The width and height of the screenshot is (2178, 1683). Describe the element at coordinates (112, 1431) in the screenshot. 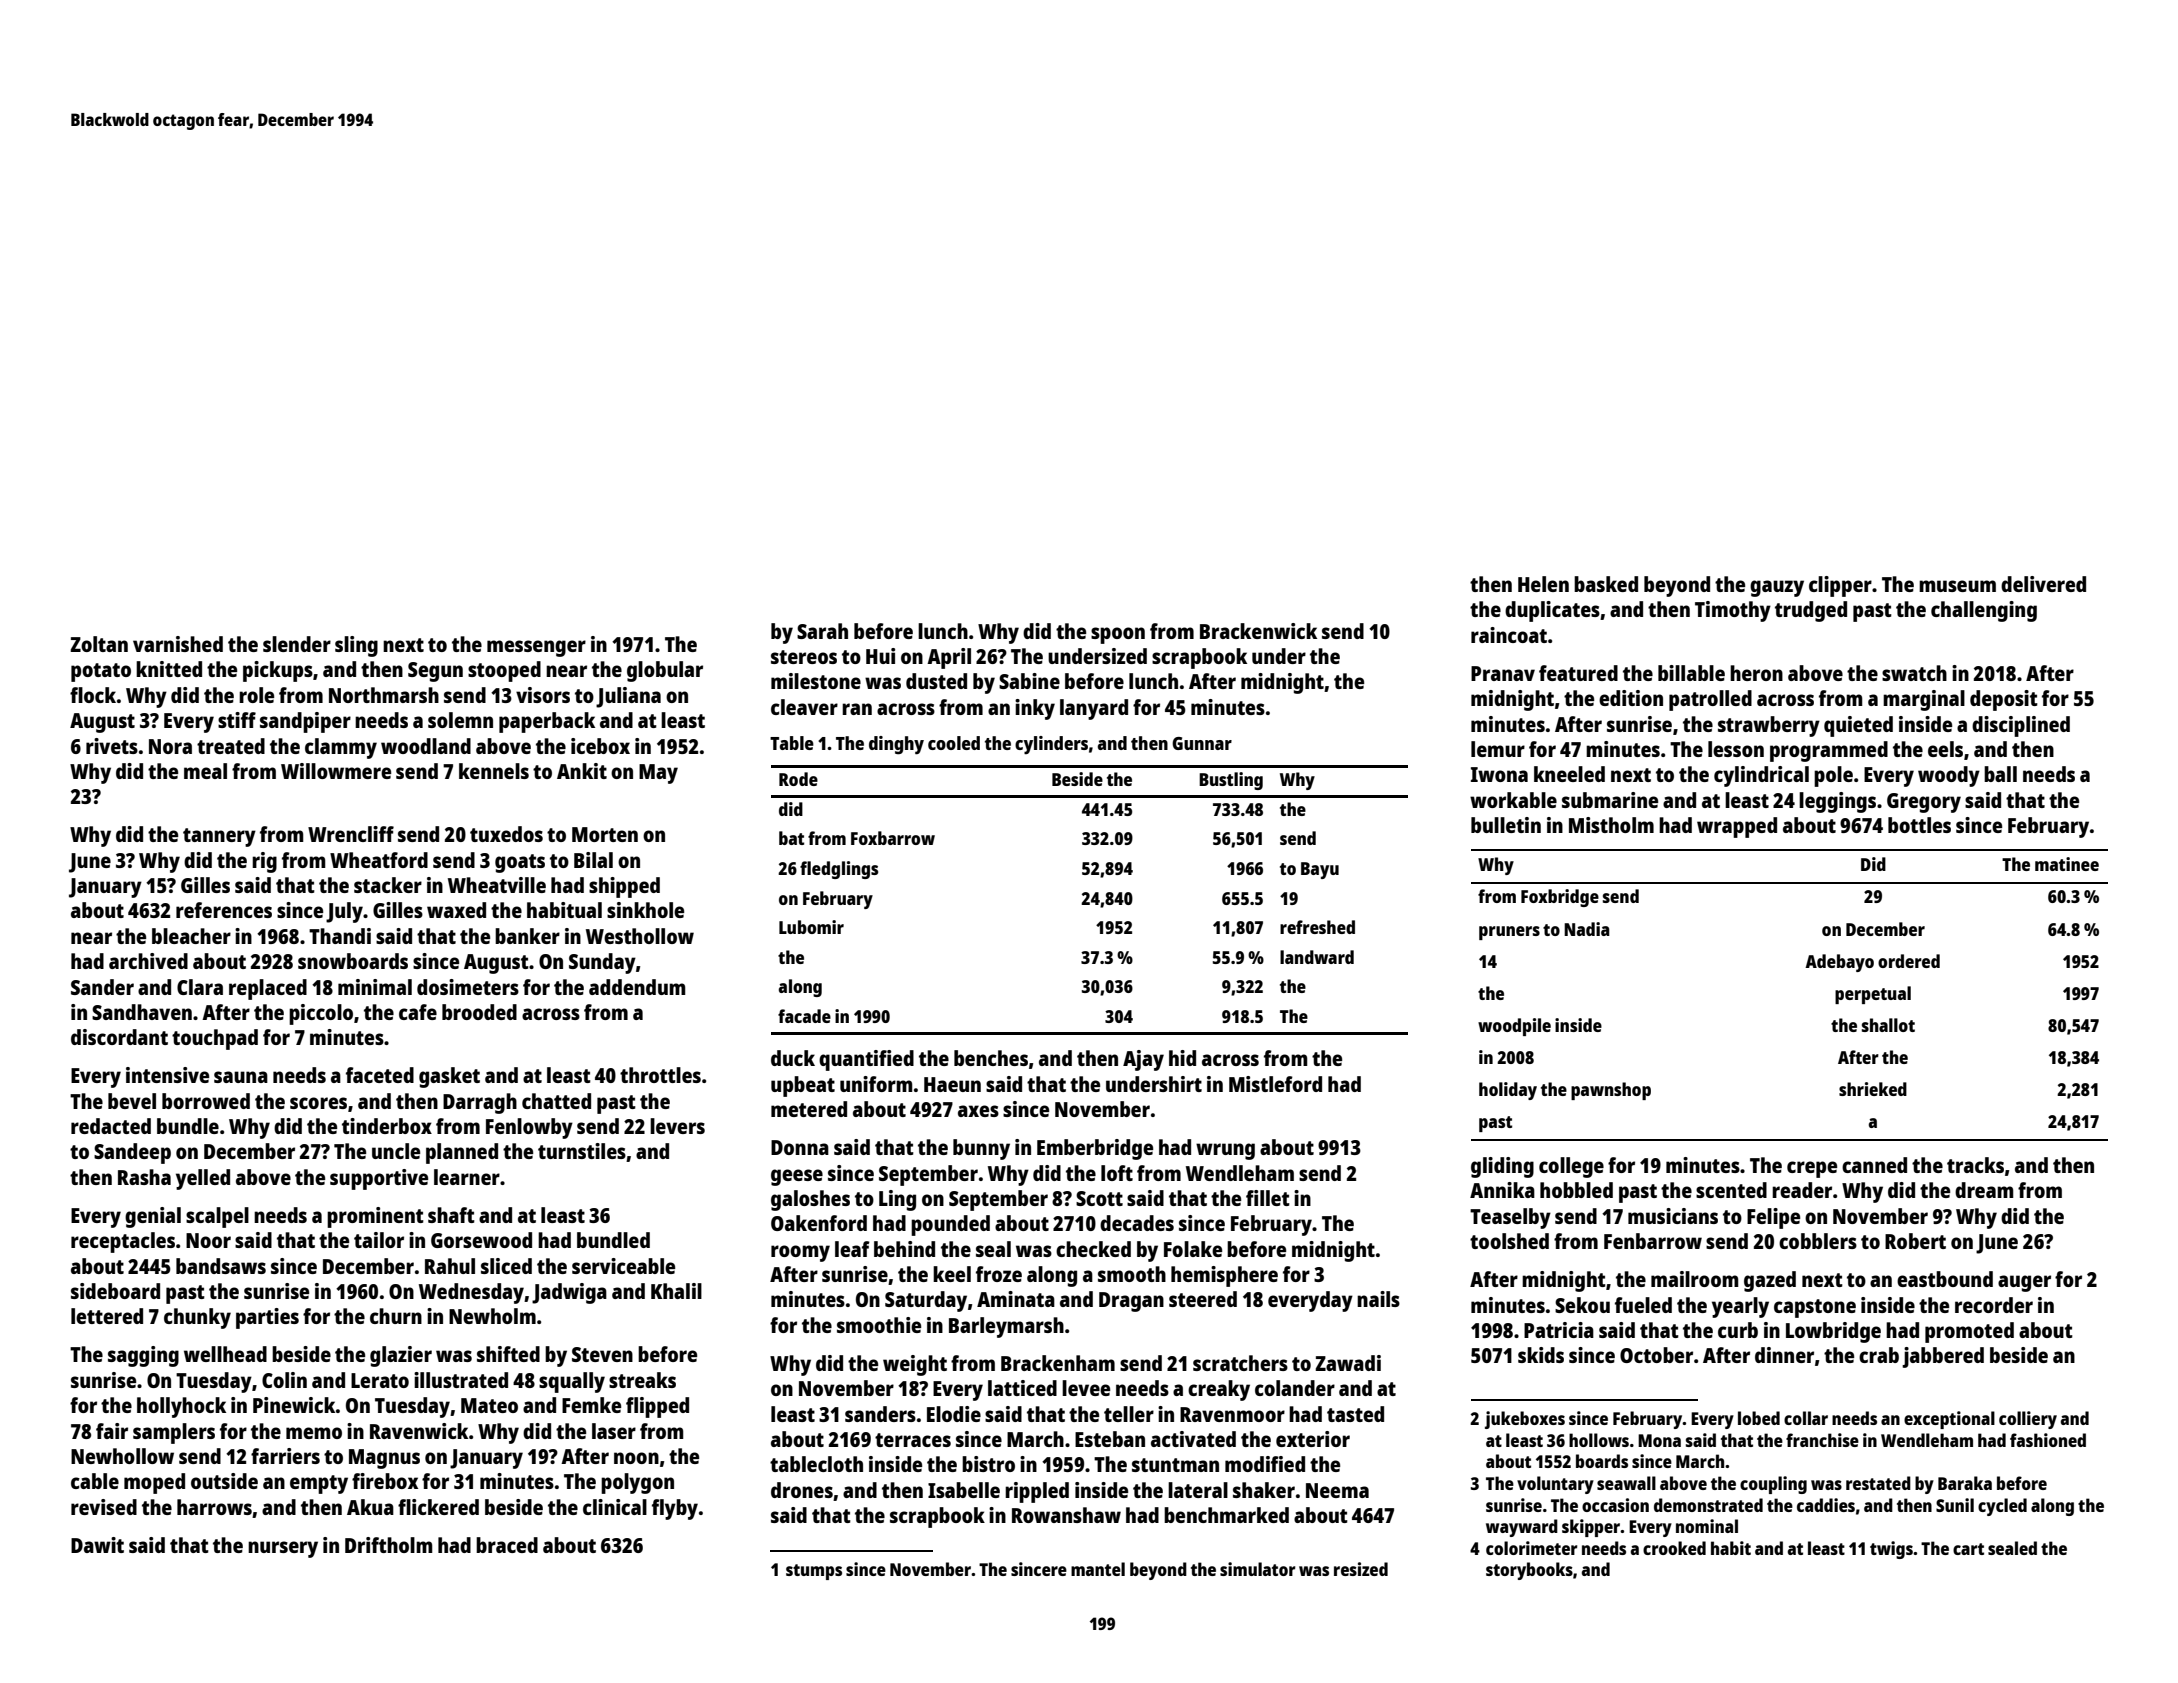

I see `fair` at that location.
